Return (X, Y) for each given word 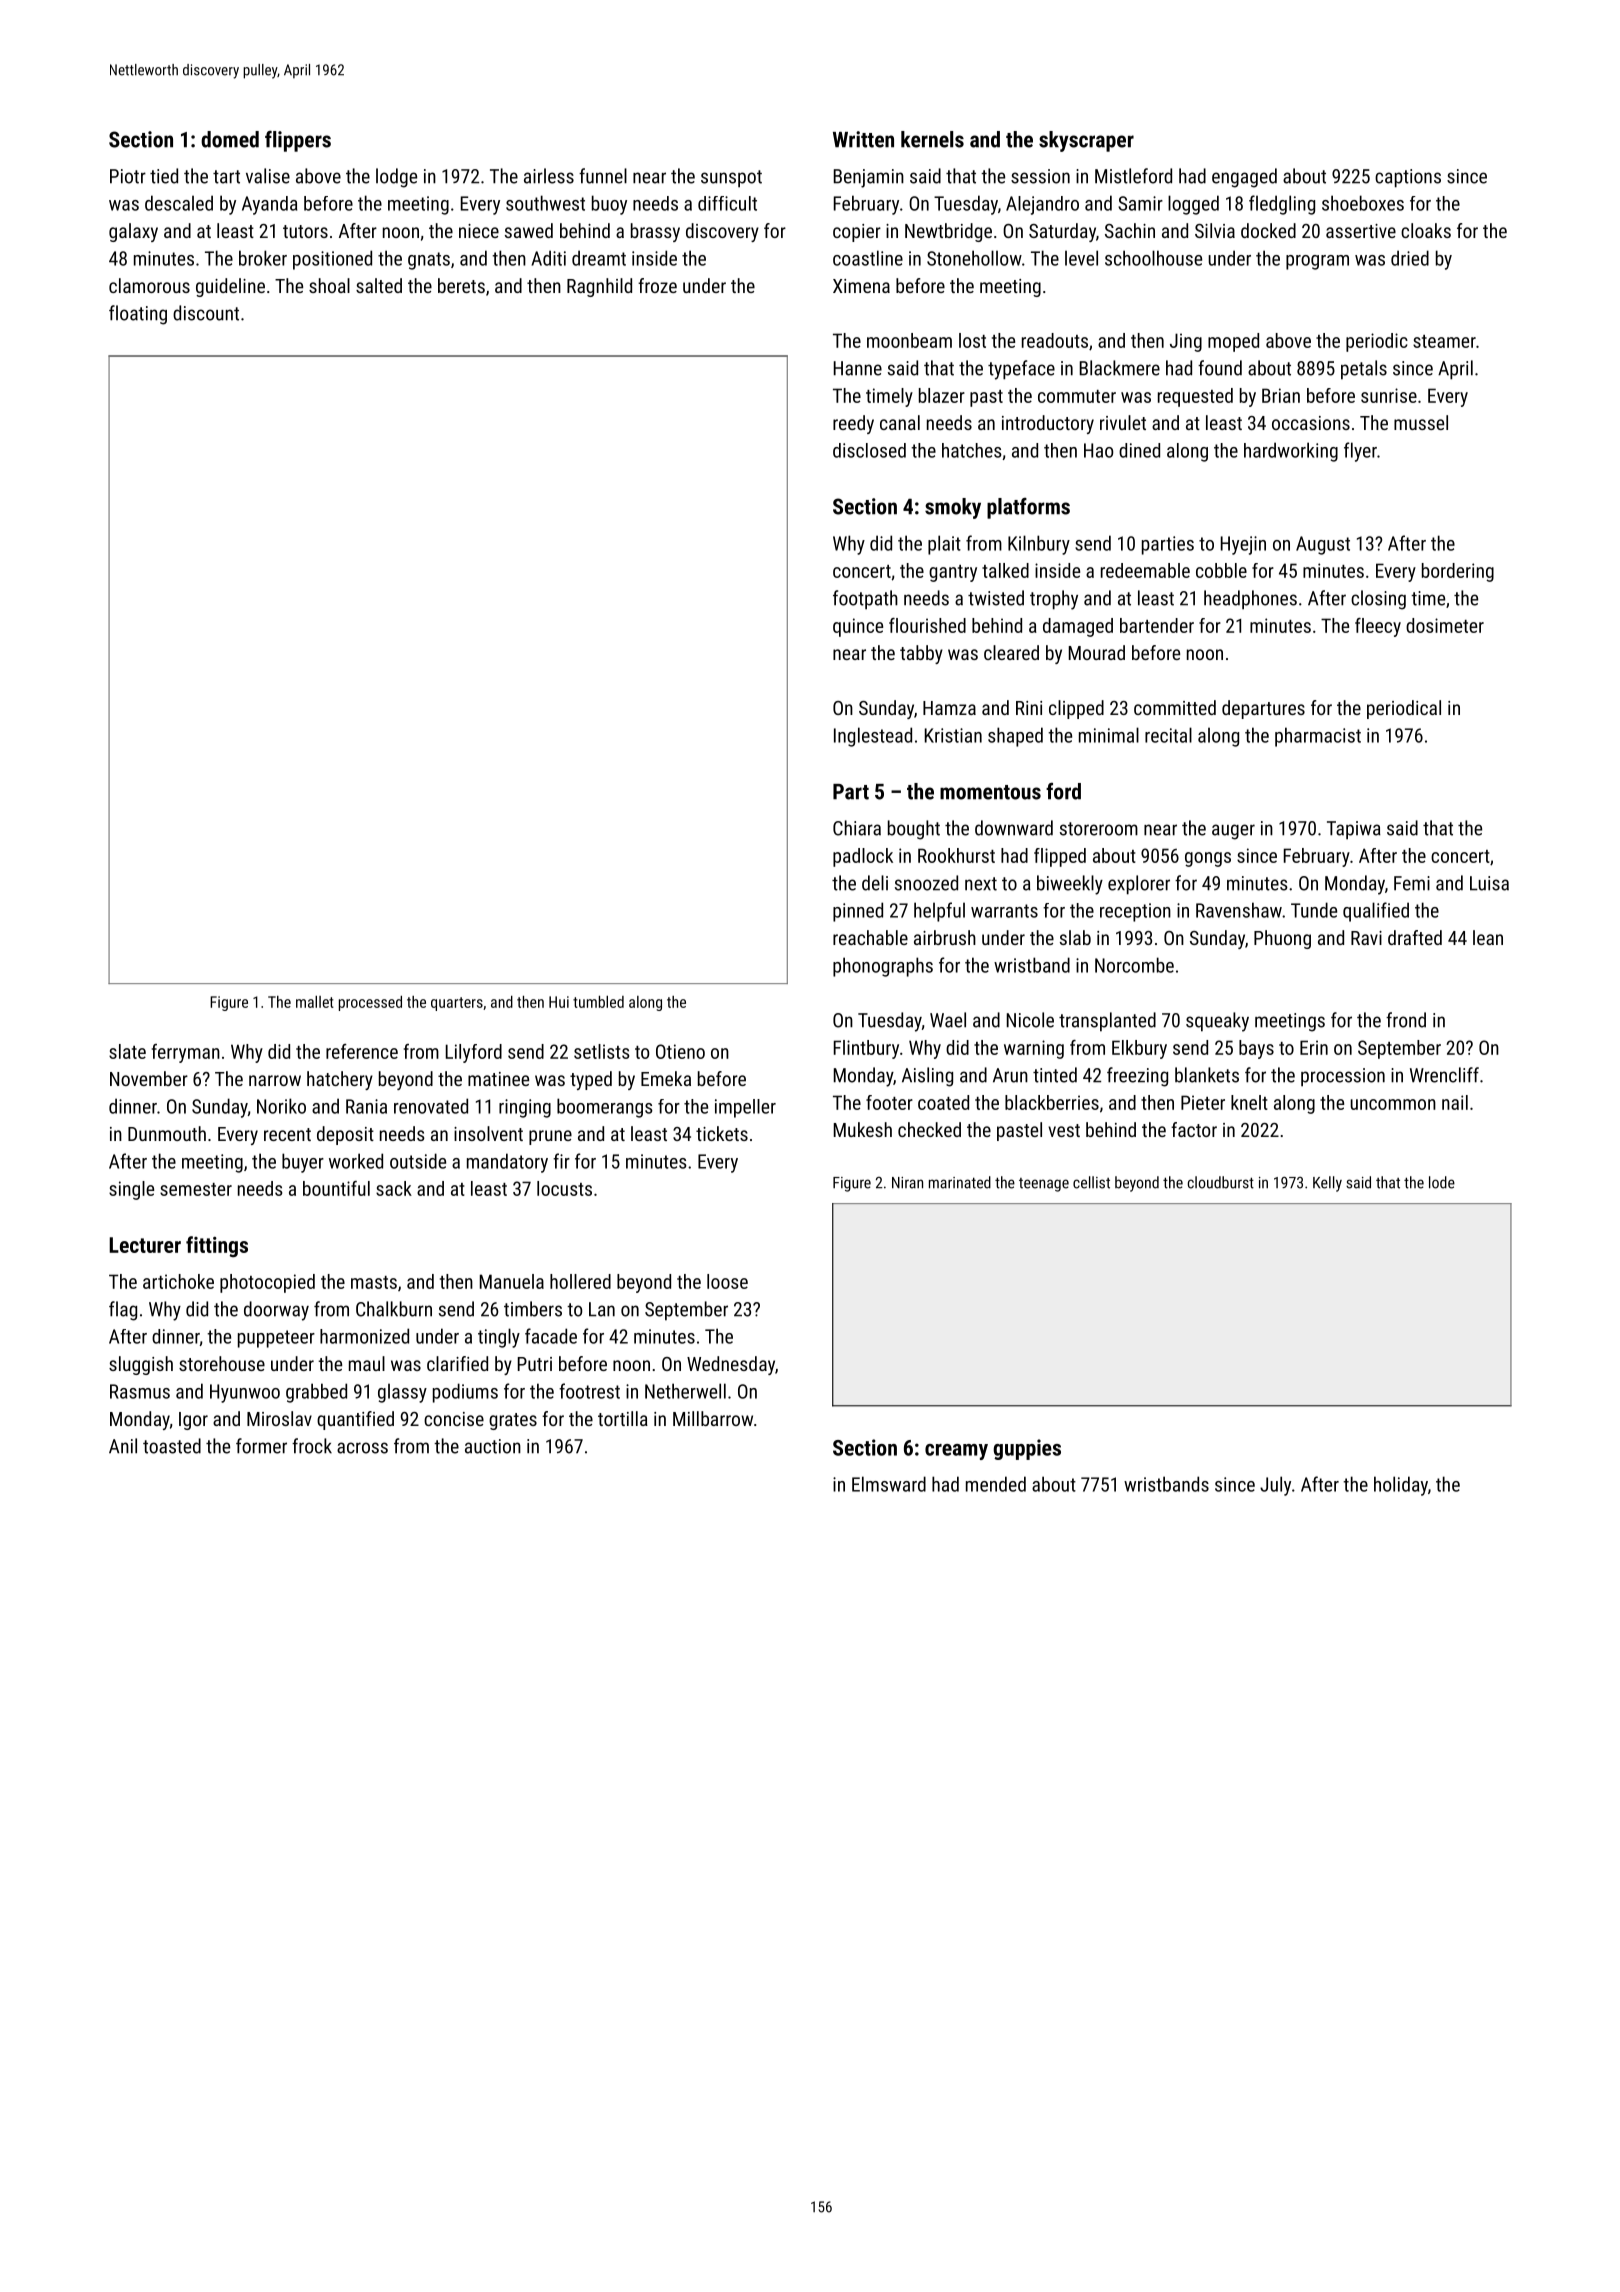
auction (493, 1446)
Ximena (861, 286)
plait (944, 545)
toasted (172, 1446)
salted (379, 285)
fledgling (1282, 205)
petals (1364, 370)
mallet (315, 1002)
